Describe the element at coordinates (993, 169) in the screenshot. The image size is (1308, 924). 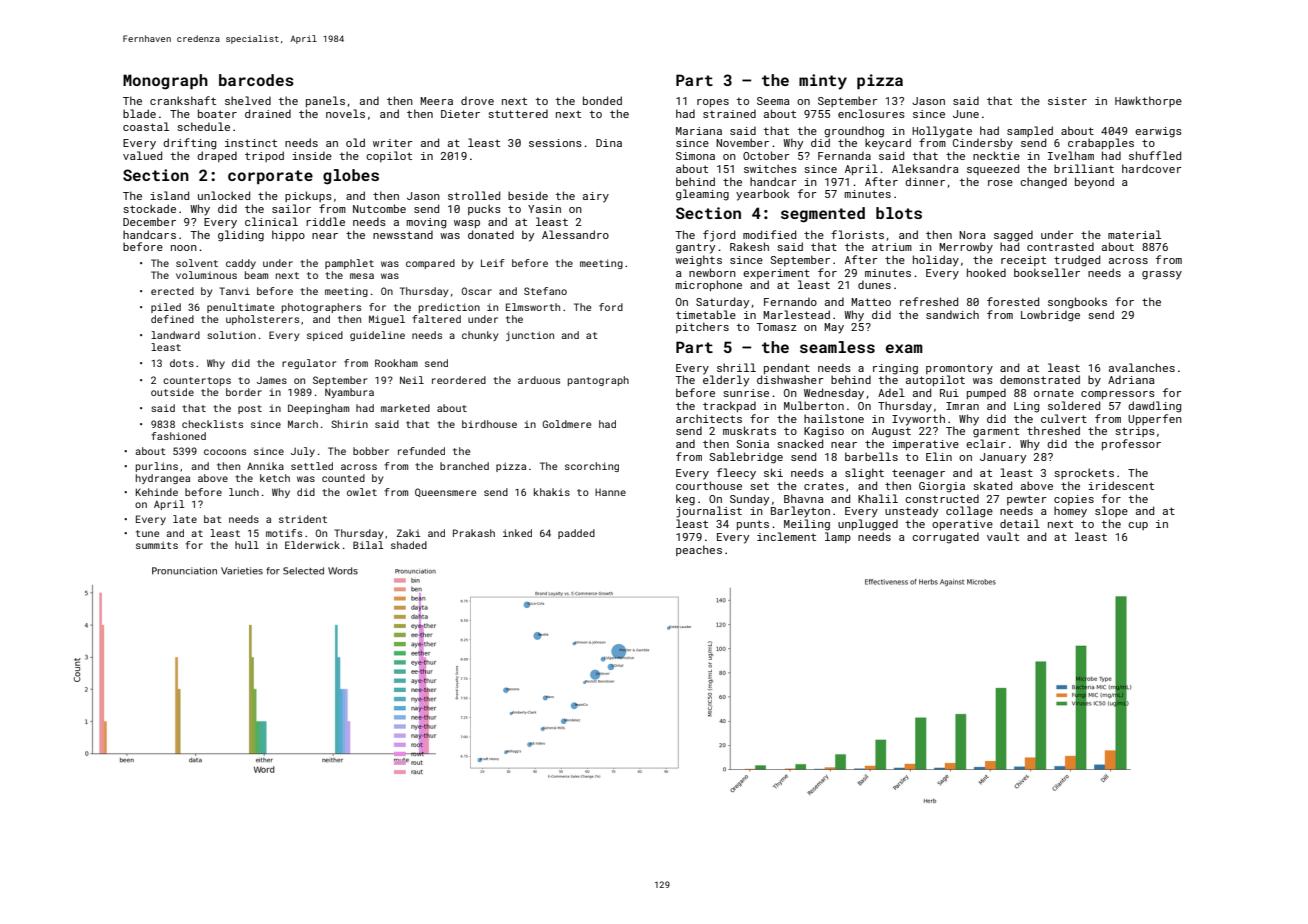
I see `squeezed` at that location.
